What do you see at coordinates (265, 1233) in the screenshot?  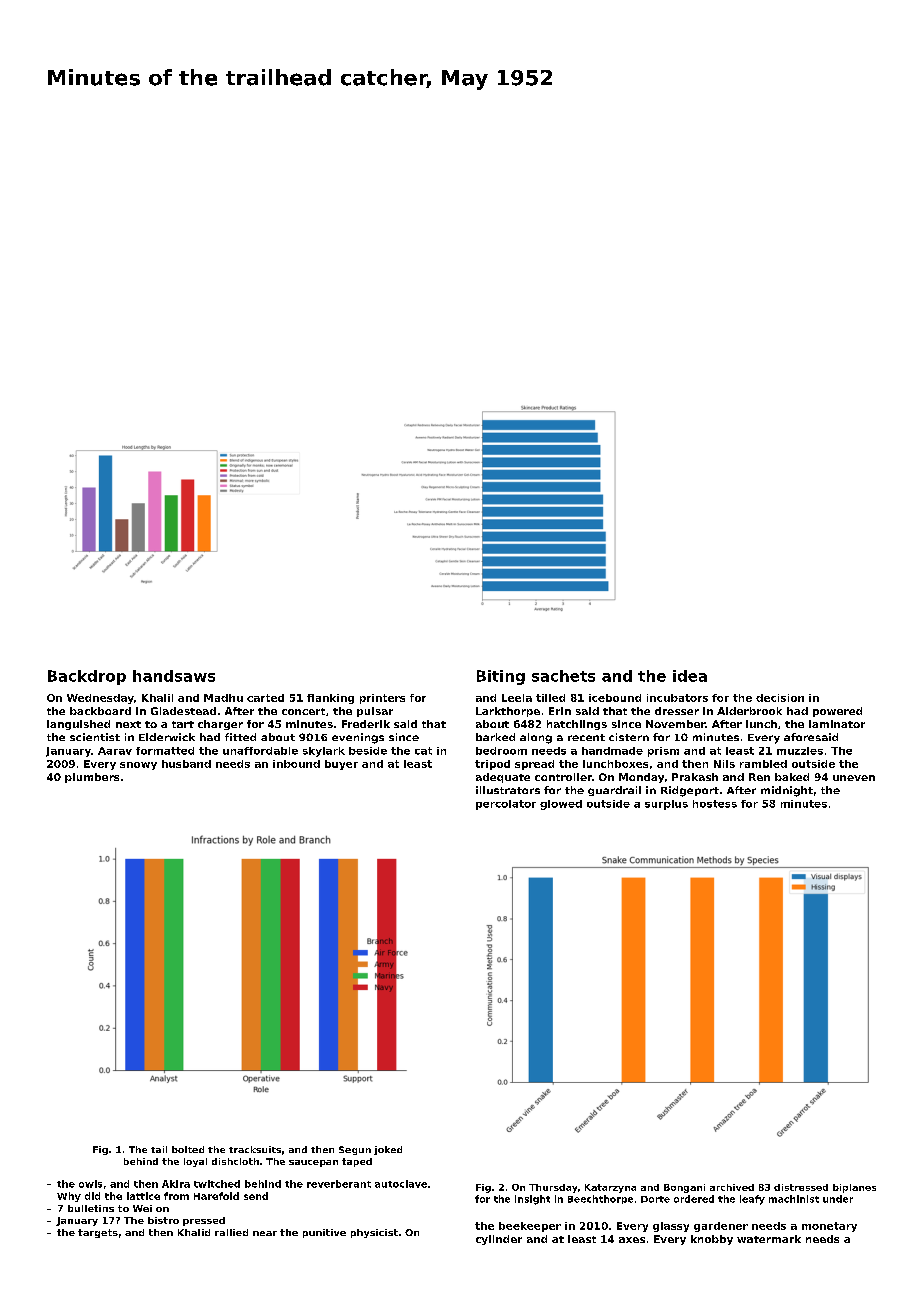 I see `near` at bounding box center [265, 1233].
